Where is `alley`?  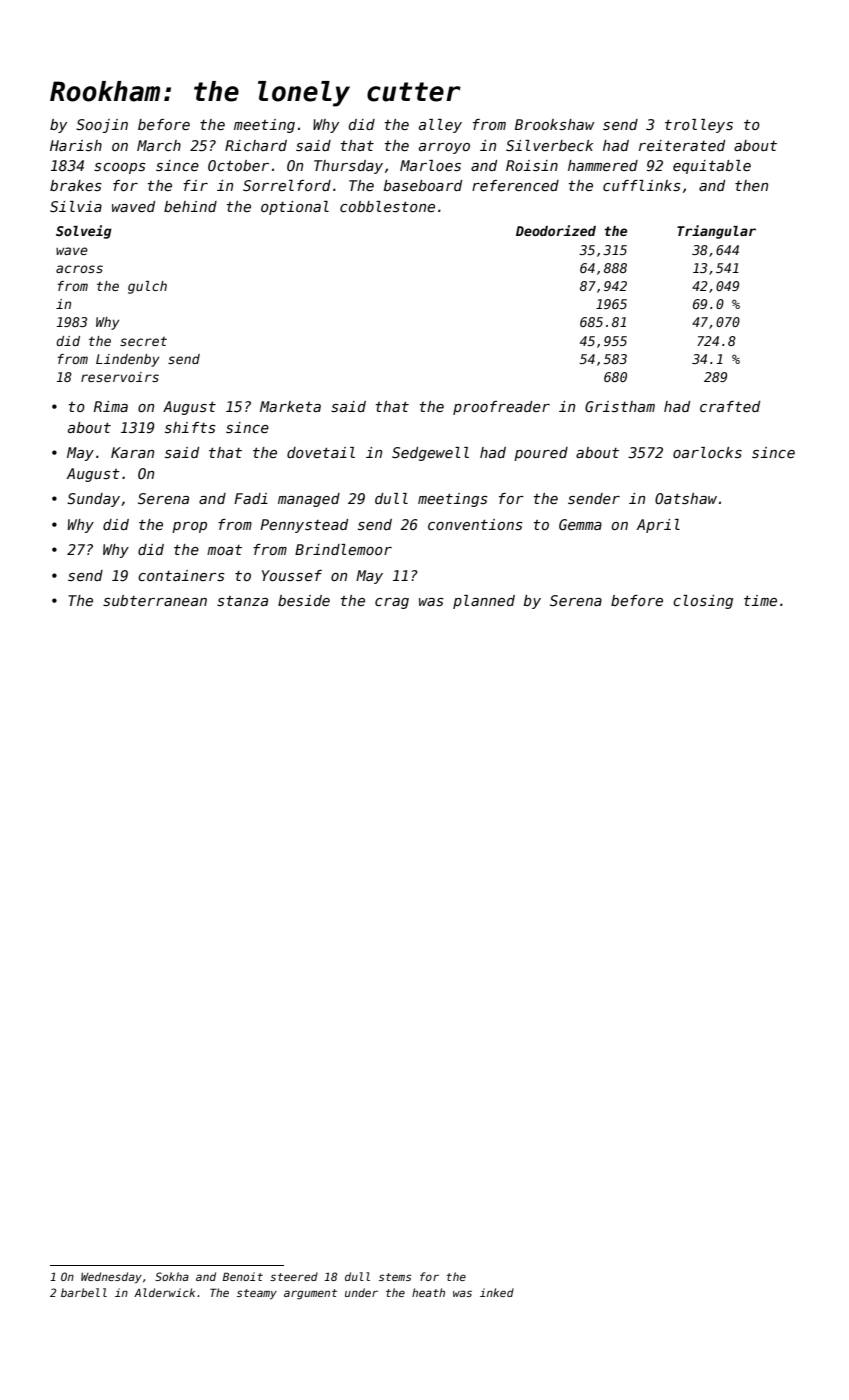 alley is located at coordinates (440, 126).
